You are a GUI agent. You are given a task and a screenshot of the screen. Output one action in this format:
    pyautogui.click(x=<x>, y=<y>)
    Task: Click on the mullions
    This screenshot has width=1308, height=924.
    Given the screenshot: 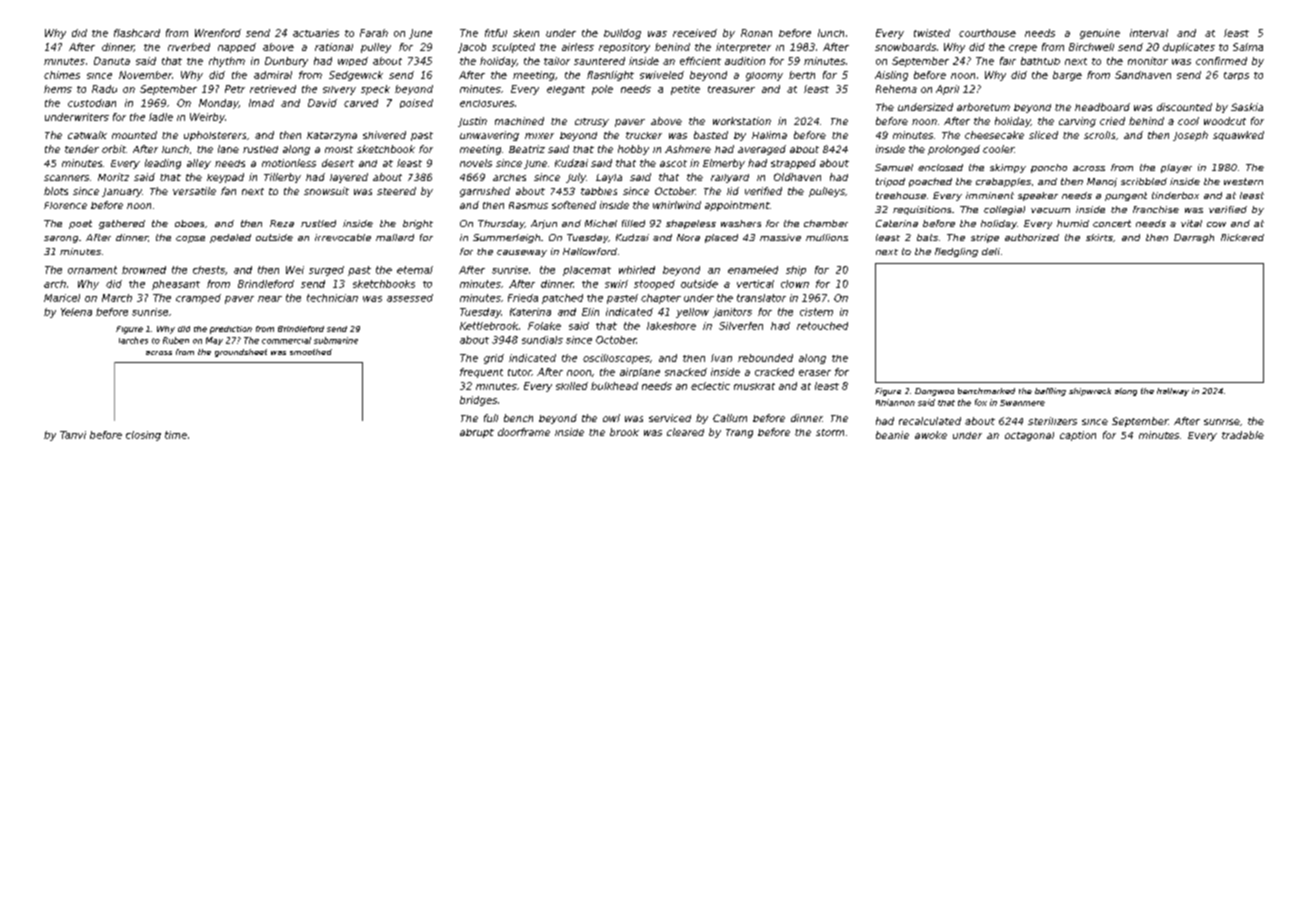 What is the action you would take?
    pyautogui.click(x=827, y=237)
